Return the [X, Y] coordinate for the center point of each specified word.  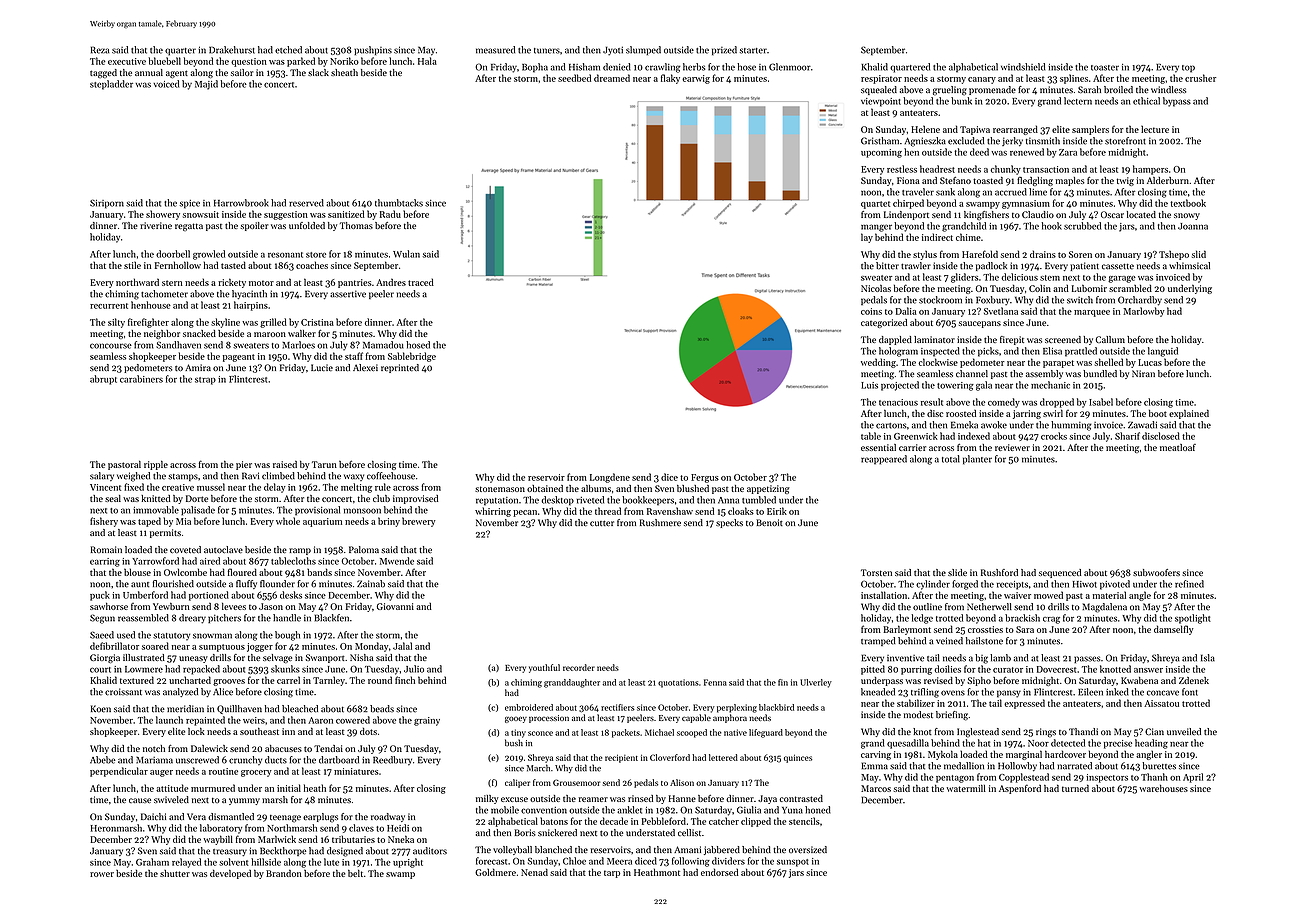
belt [355, 873]
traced [421, 282]
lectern [1078, 101]
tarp [612, 874]
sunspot [793, 863]
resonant [285, 255]
